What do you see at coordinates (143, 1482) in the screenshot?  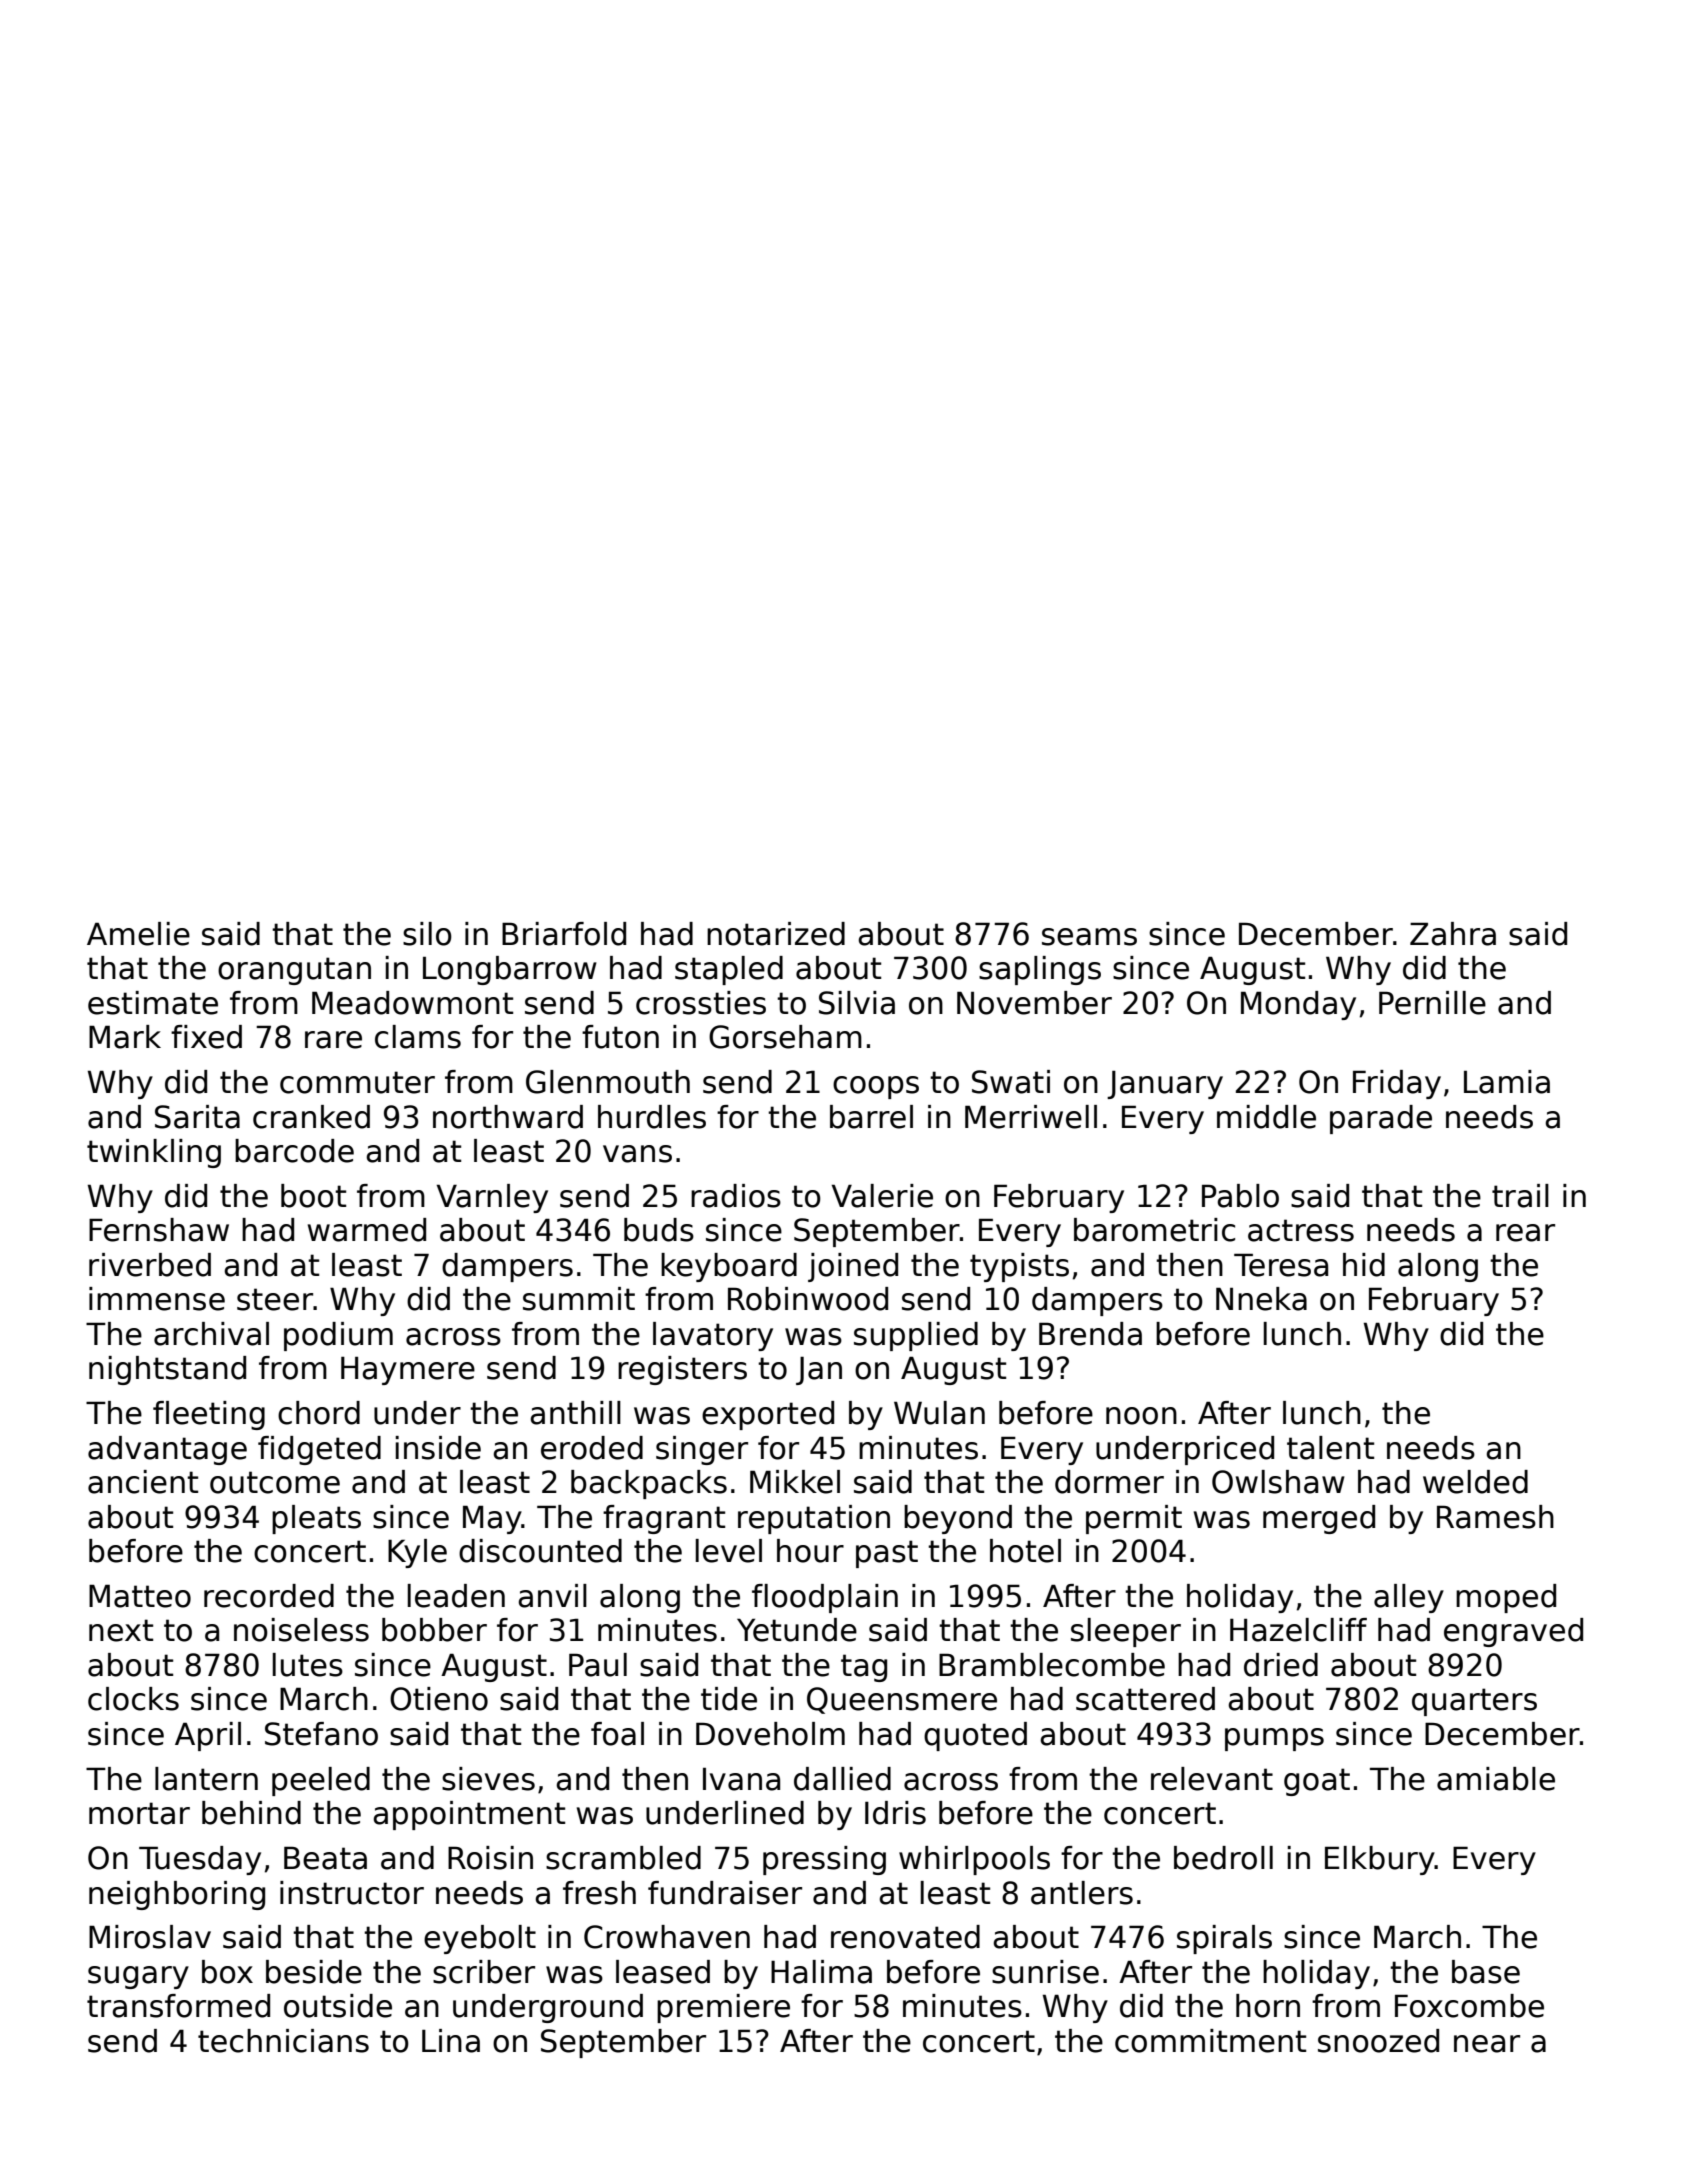 I see `ancient` at bounding box center [143, 1482].
